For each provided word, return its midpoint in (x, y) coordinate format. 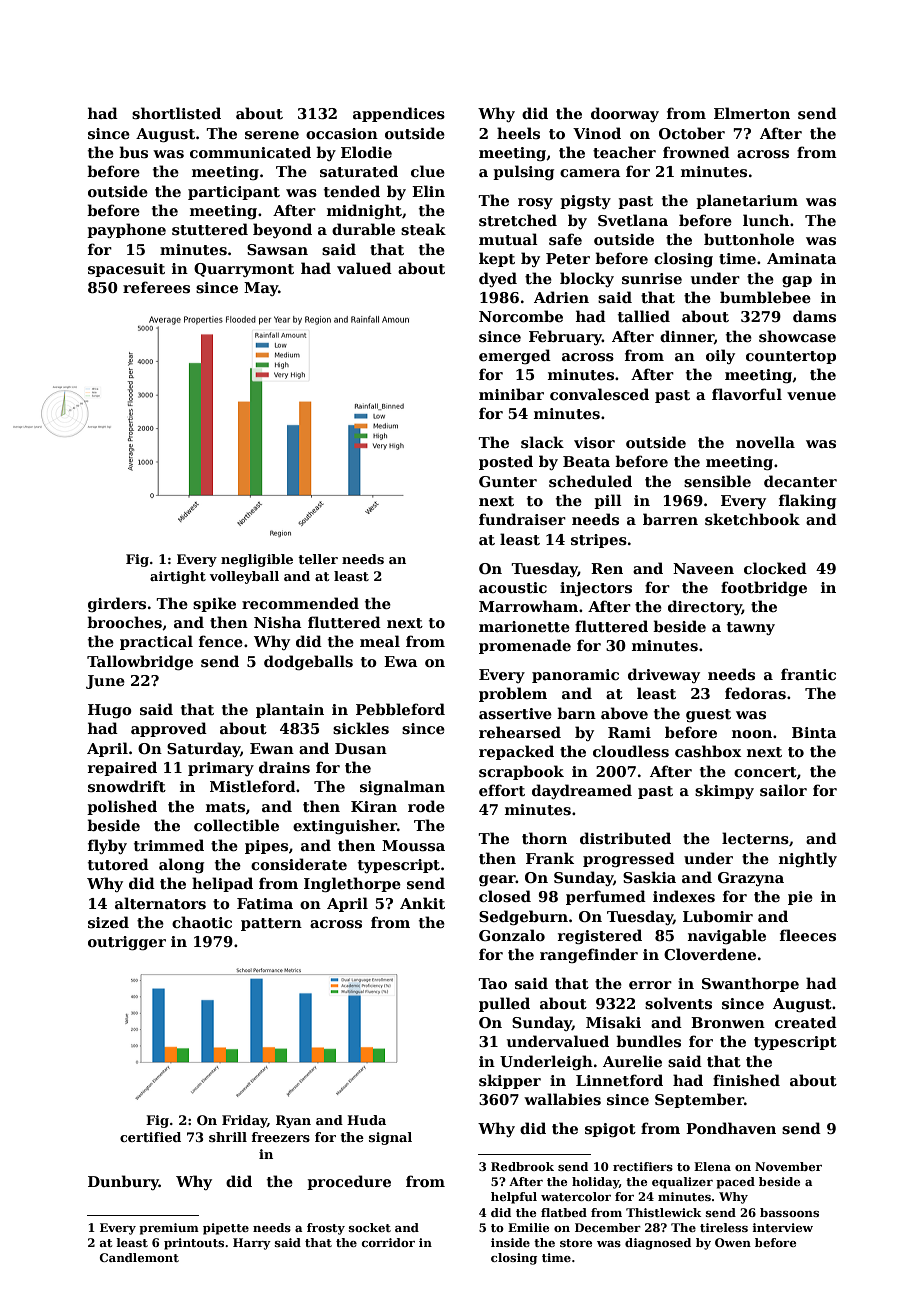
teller (318, 559)
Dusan (361, 748)
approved (169, 729)
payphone (126, 230)
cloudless (631, 751)
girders (117, 604)
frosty (326, 1229)
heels (518, 133)
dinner (687, 337)
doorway (625, 114)
